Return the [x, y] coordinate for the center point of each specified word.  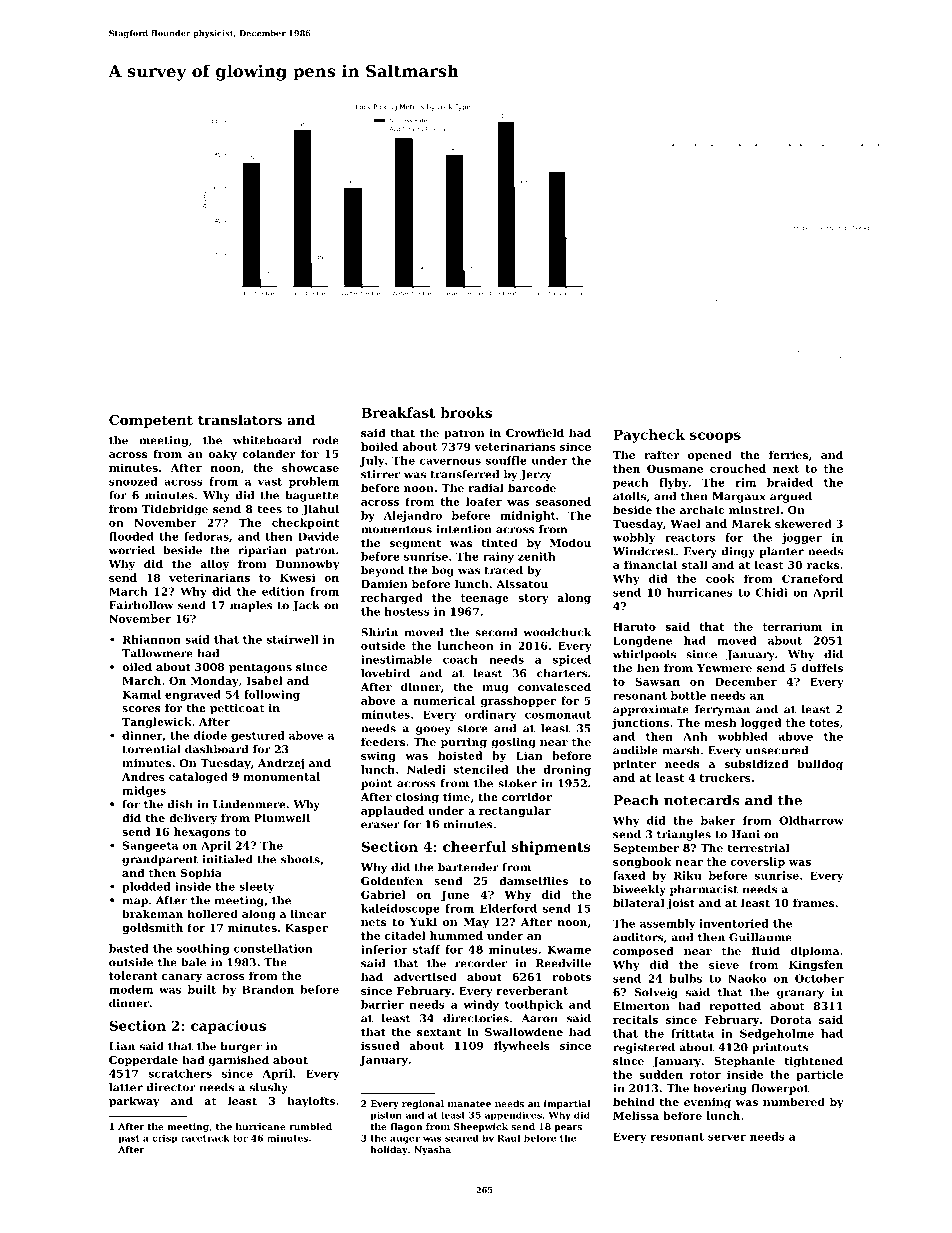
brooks [466, 412]
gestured [258, 736]
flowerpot [780, 1089]
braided [790, 482]
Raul [509, 1138]
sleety [257, 887]
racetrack [205, 1138]
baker [718, 820]
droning [567, 770]
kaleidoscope [400, 909]
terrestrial [758, 847]
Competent [151, 421]
